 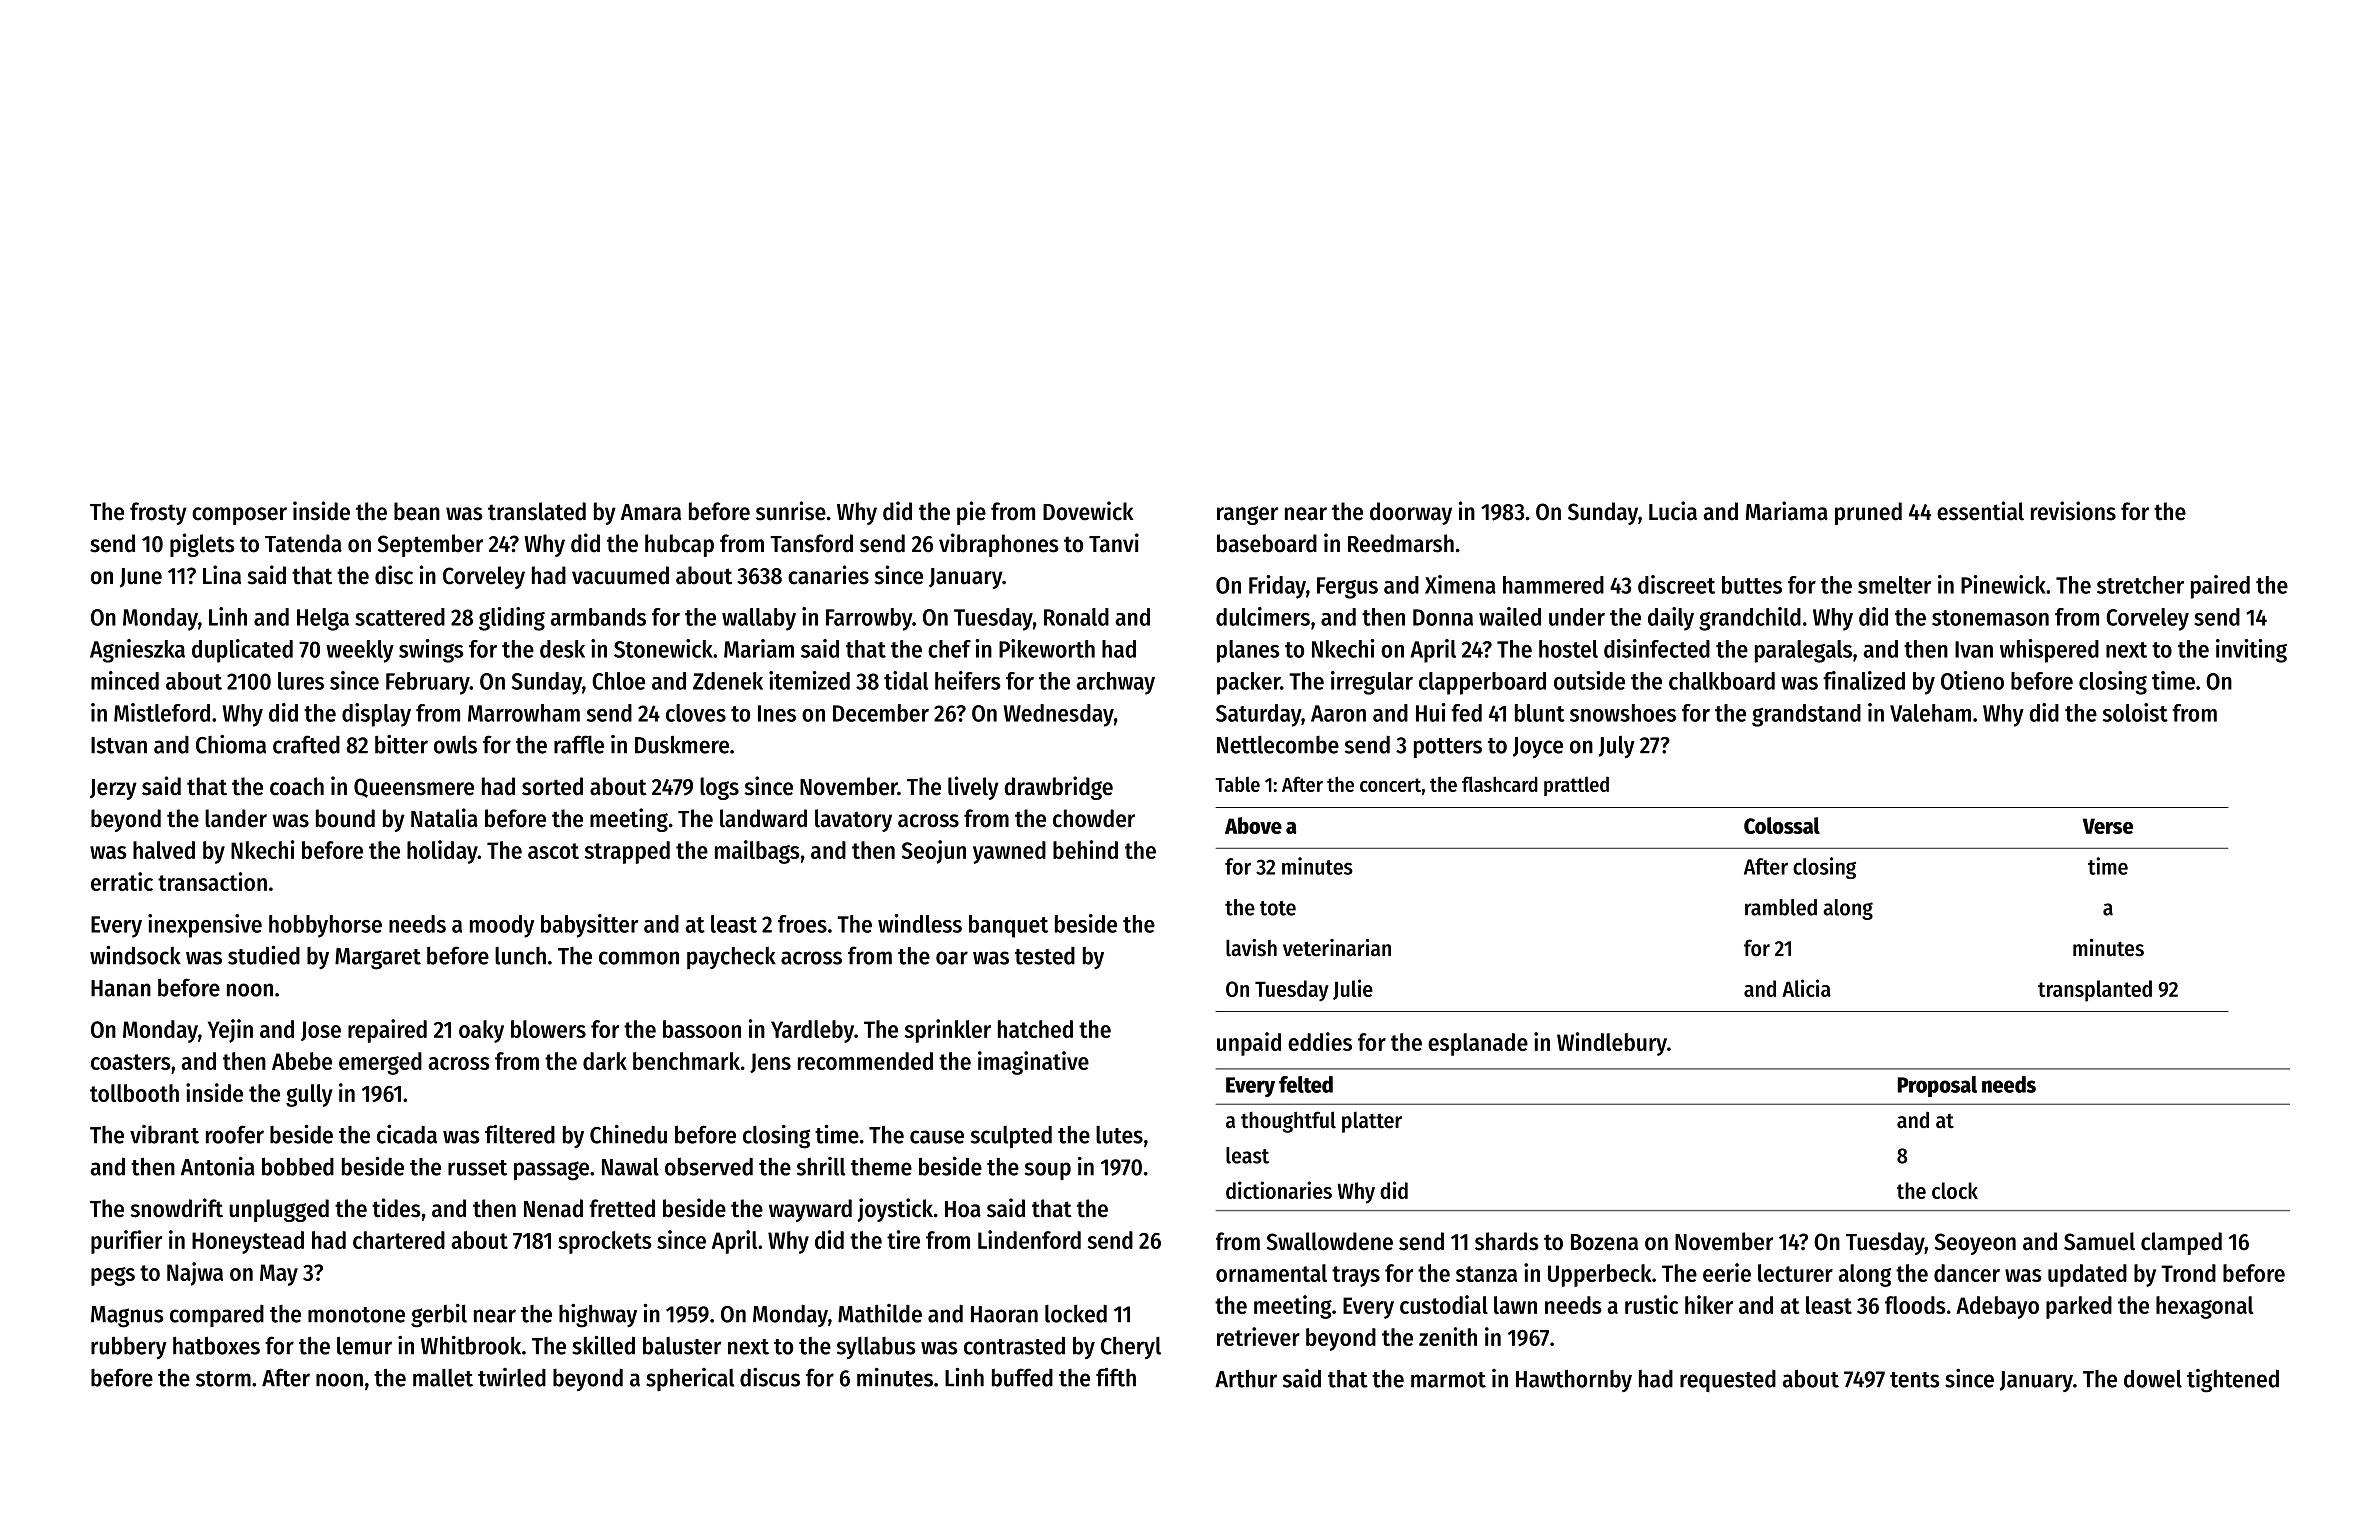 I want to click on weekly, so click(x=360, y=651).
